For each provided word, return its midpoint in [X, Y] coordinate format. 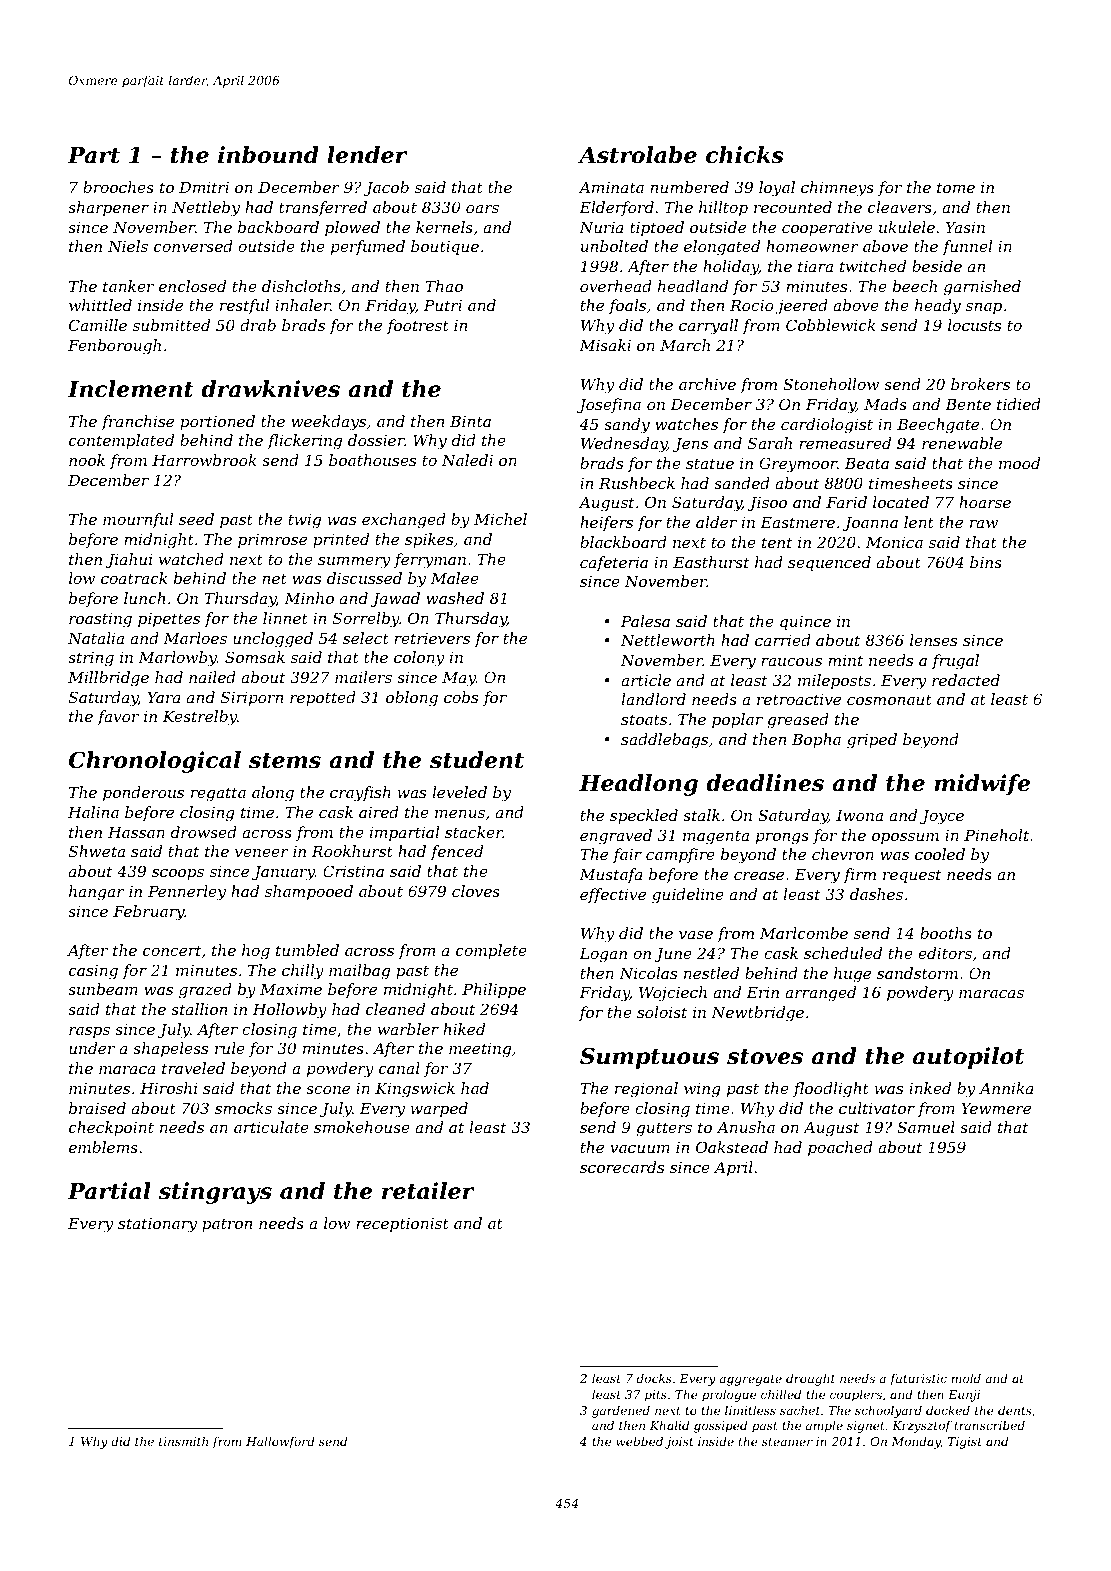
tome [956, 187]
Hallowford [280, 1442]
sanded [742, 483]
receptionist [402, 1225]
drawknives [270, 389]
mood [1019, 463]
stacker [474, 832]
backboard [278, 227]
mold [966, 1378]
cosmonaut [889, 699]
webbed [639, 1441]
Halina [93, 812]
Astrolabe [637, 155]
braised [97, 1108]
